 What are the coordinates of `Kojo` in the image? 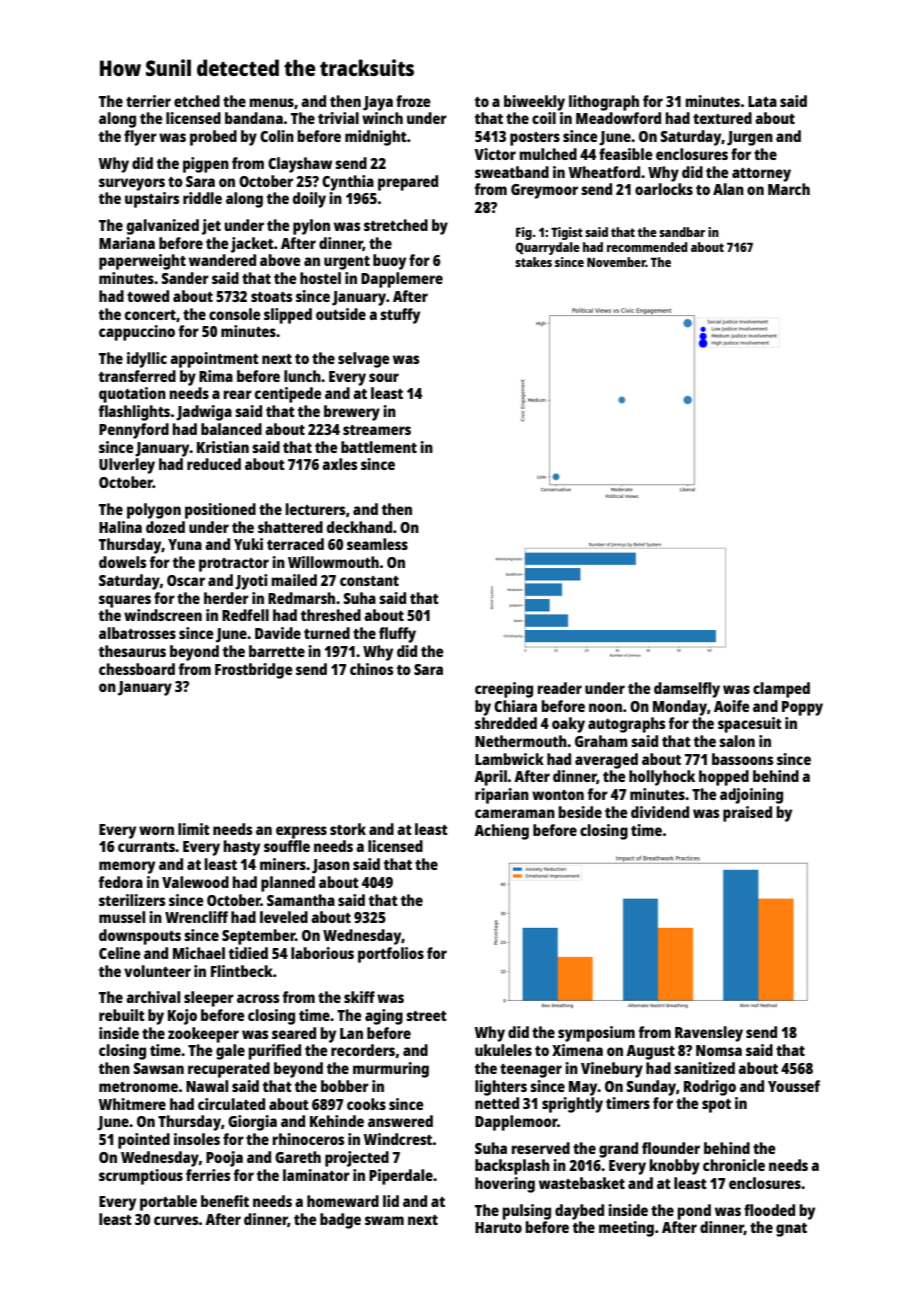 It's located at (182, 1017).
